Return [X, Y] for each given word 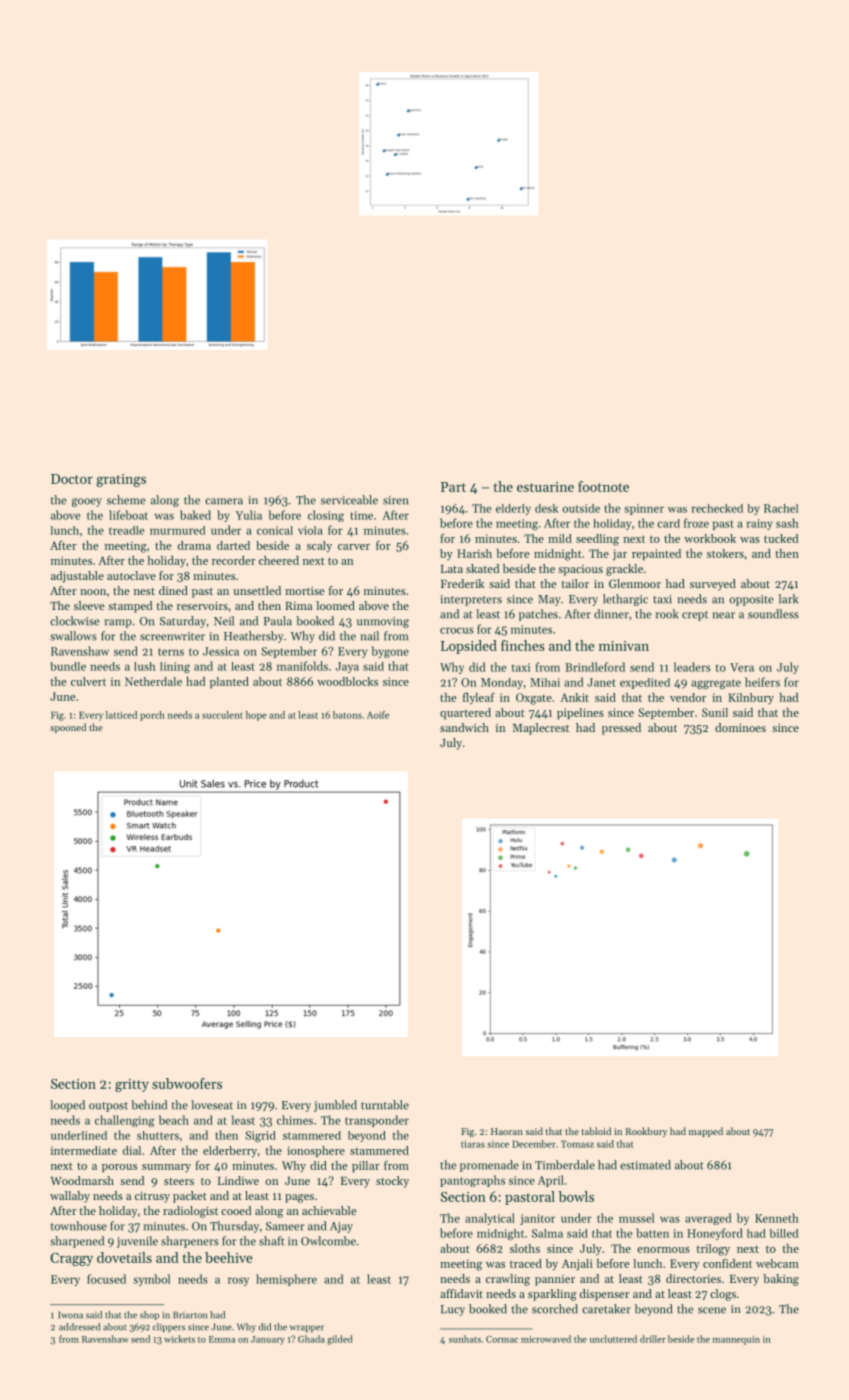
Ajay [341, 1227]
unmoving [383, 622]
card [668, 523]
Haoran [507, 1131]
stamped [130, 607]
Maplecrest [541, 729]
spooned [68, 728]
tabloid [596, 1131]
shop [149, 1315]
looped [67, 1106]
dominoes [740, 727]
